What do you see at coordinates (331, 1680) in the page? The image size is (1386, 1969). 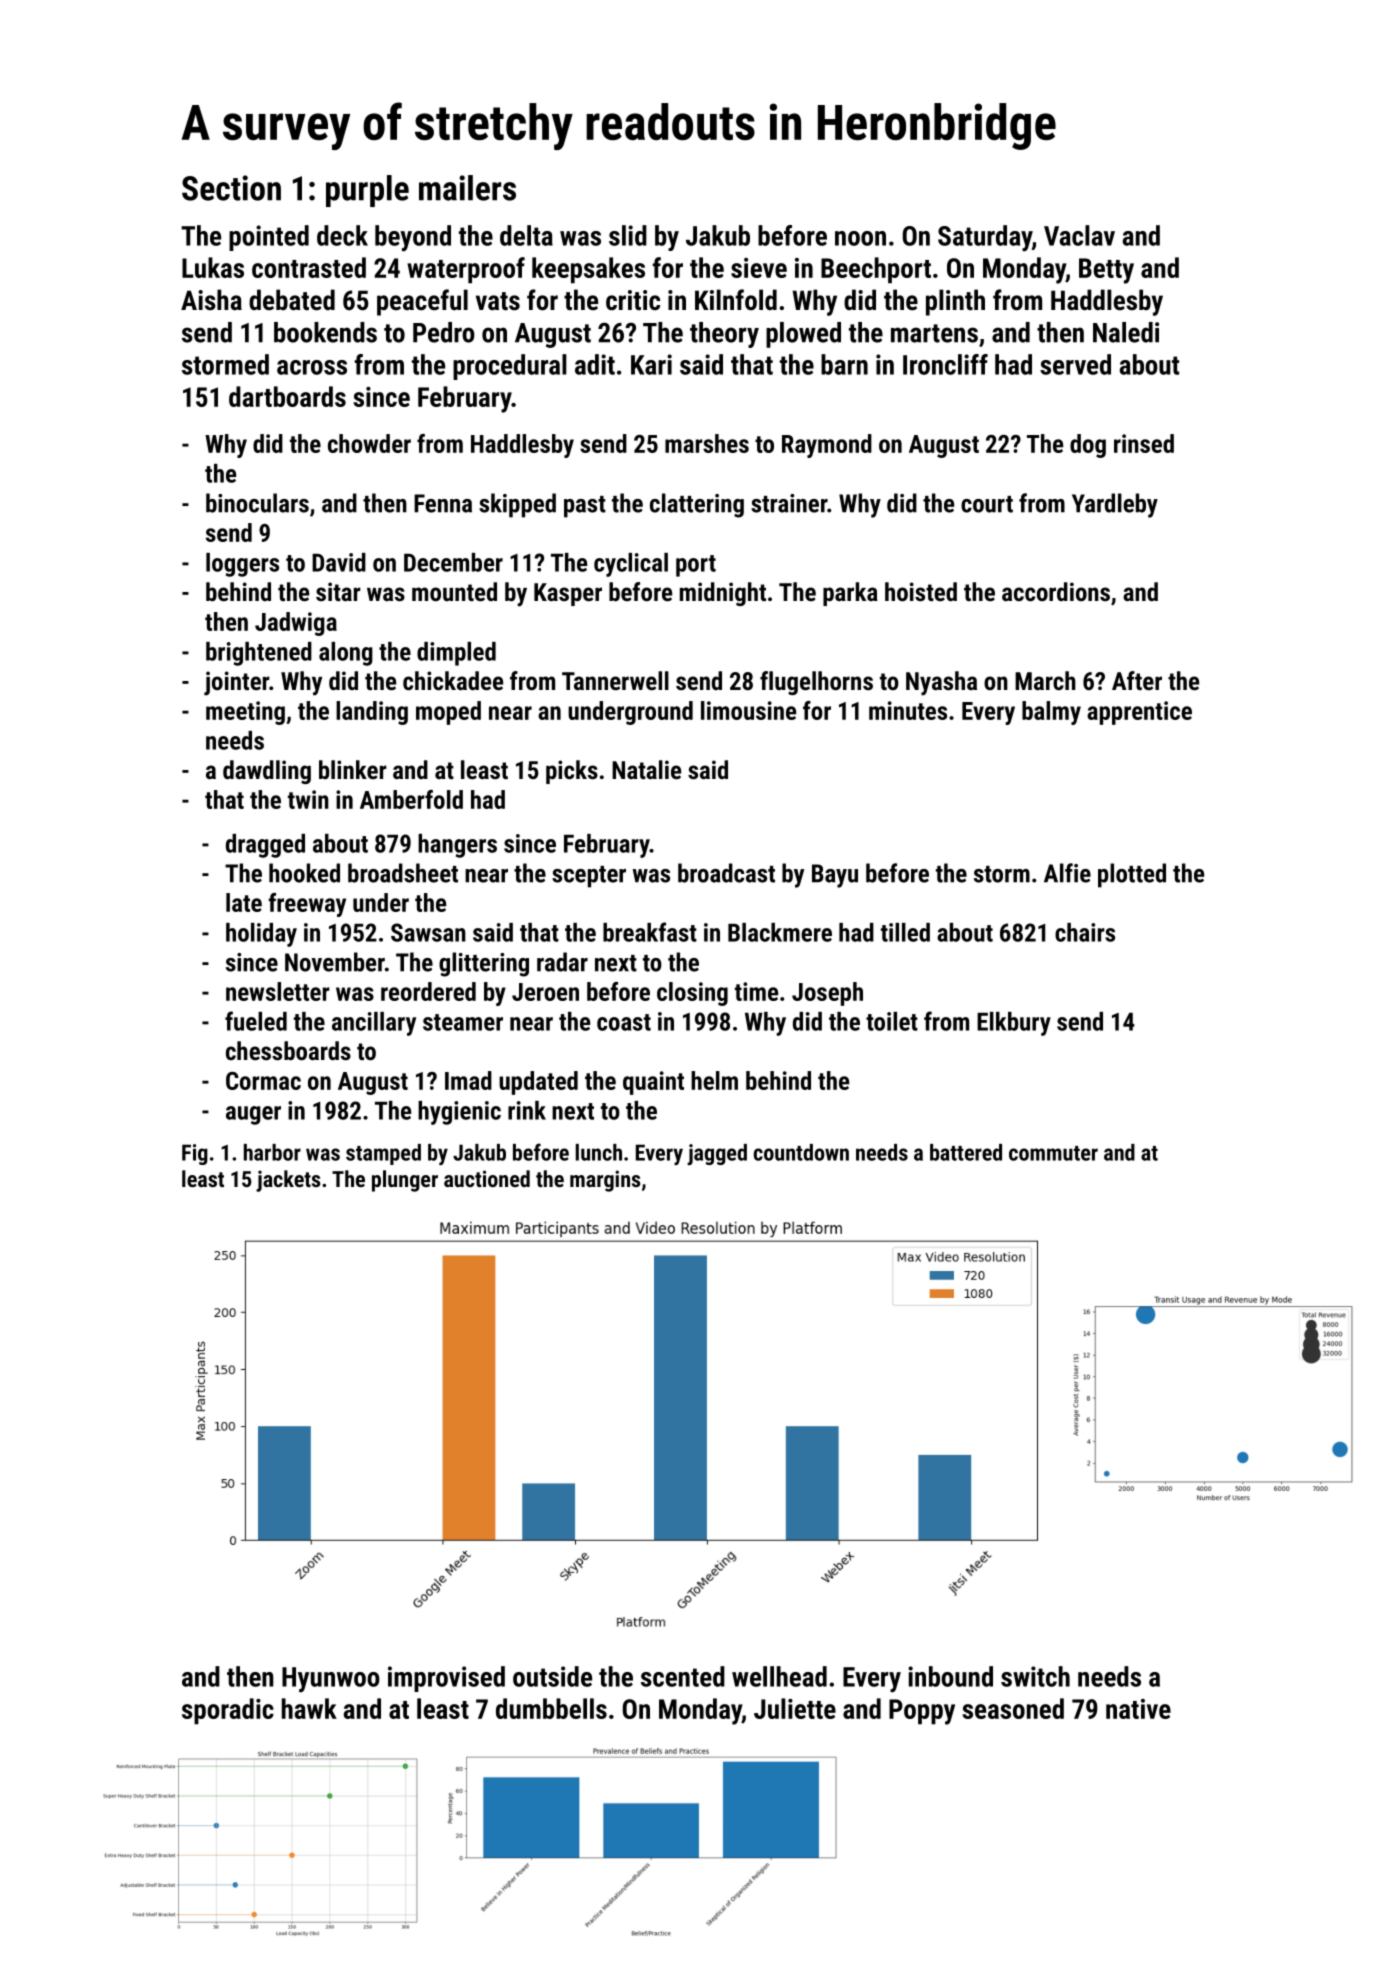 I see `Hyunwoo` at bounding box center [331, 1680].
